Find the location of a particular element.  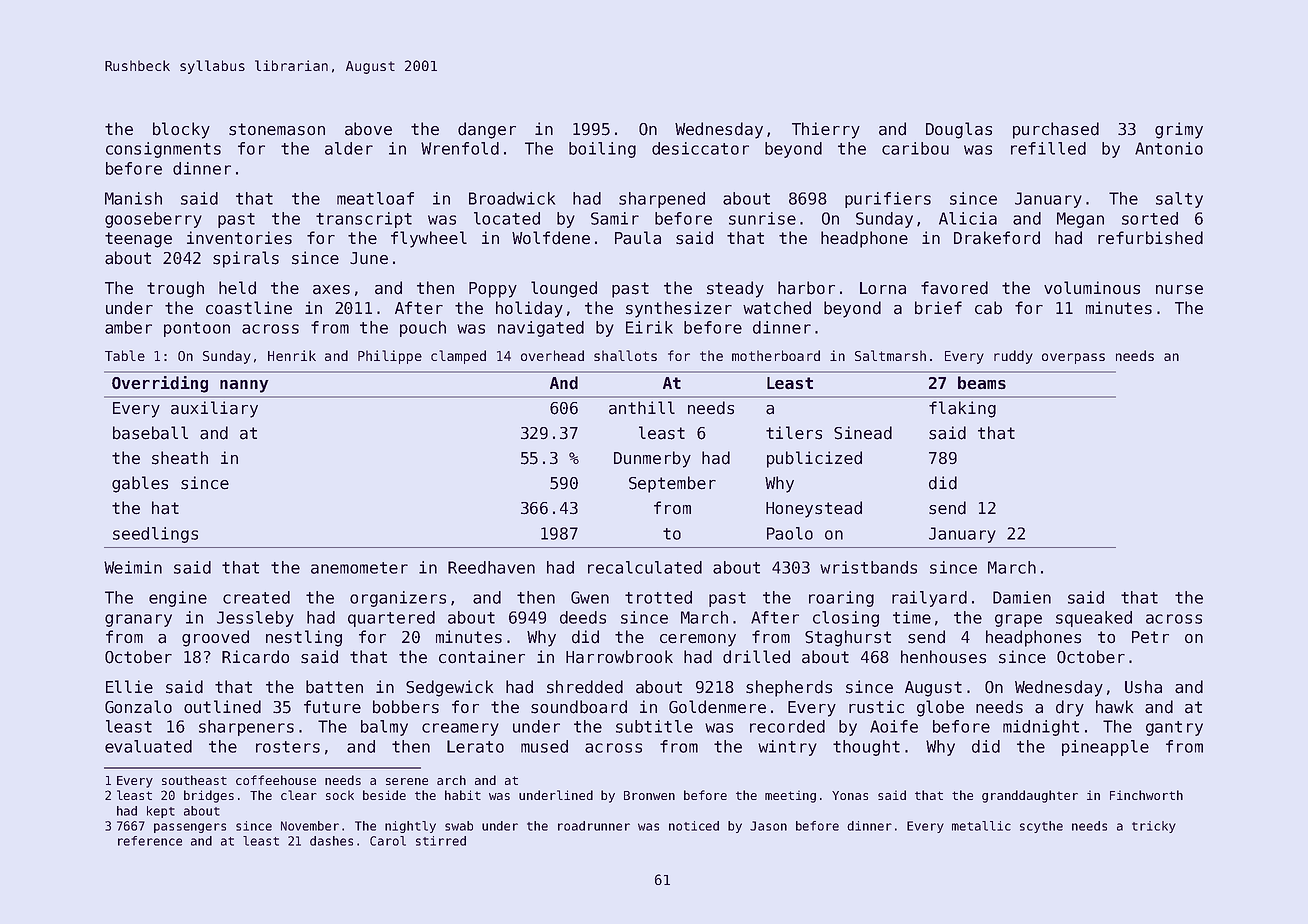

teenage is located at coordinates (138, 240).
